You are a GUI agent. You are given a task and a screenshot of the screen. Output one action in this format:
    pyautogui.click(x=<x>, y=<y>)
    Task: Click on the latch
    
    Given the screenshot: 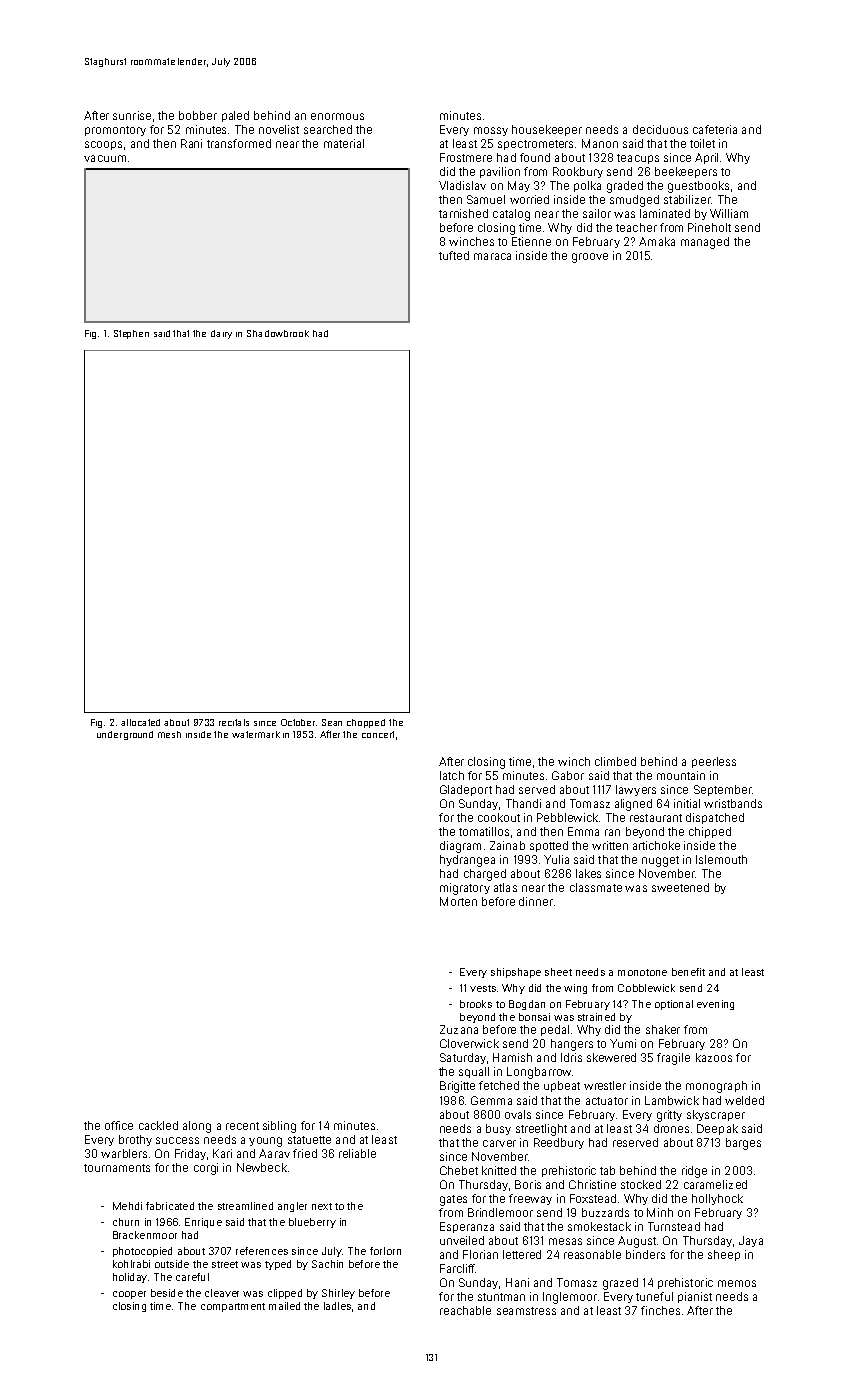 What is the action you would take?
    pyautogui.click(x=452, y=775)
